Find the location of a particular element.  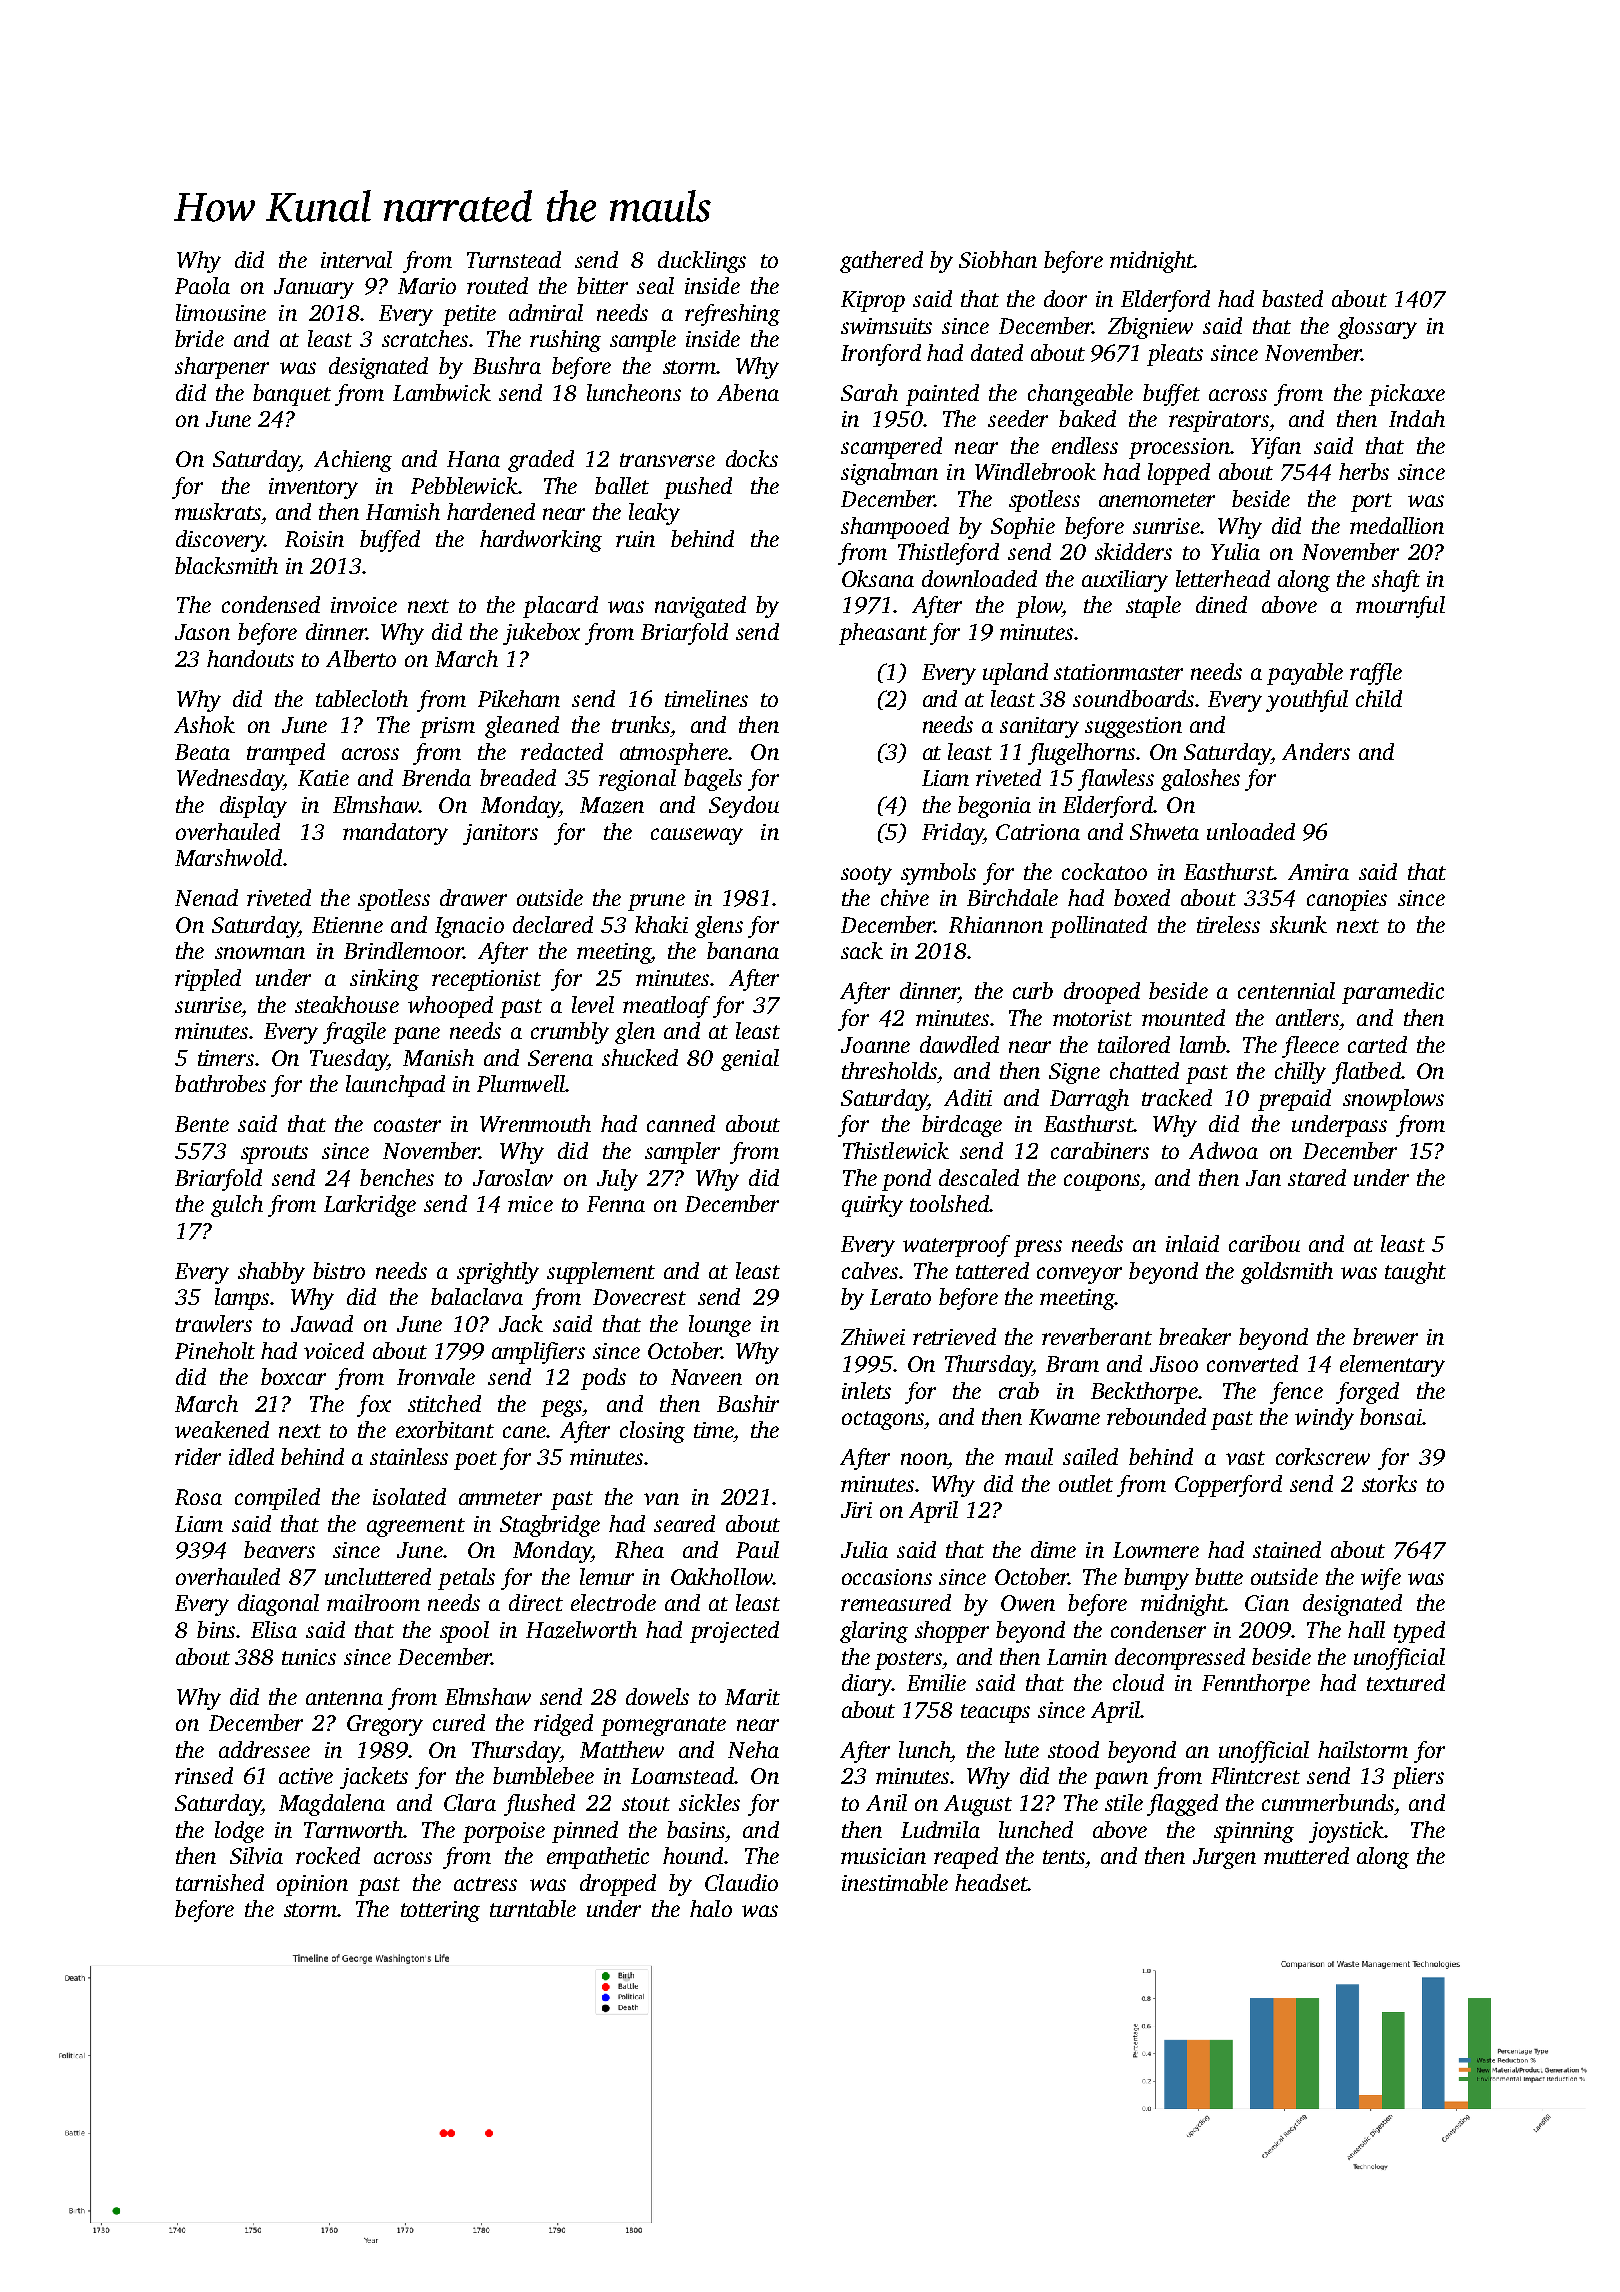

Clara is located at coordinates (470, 1802).
